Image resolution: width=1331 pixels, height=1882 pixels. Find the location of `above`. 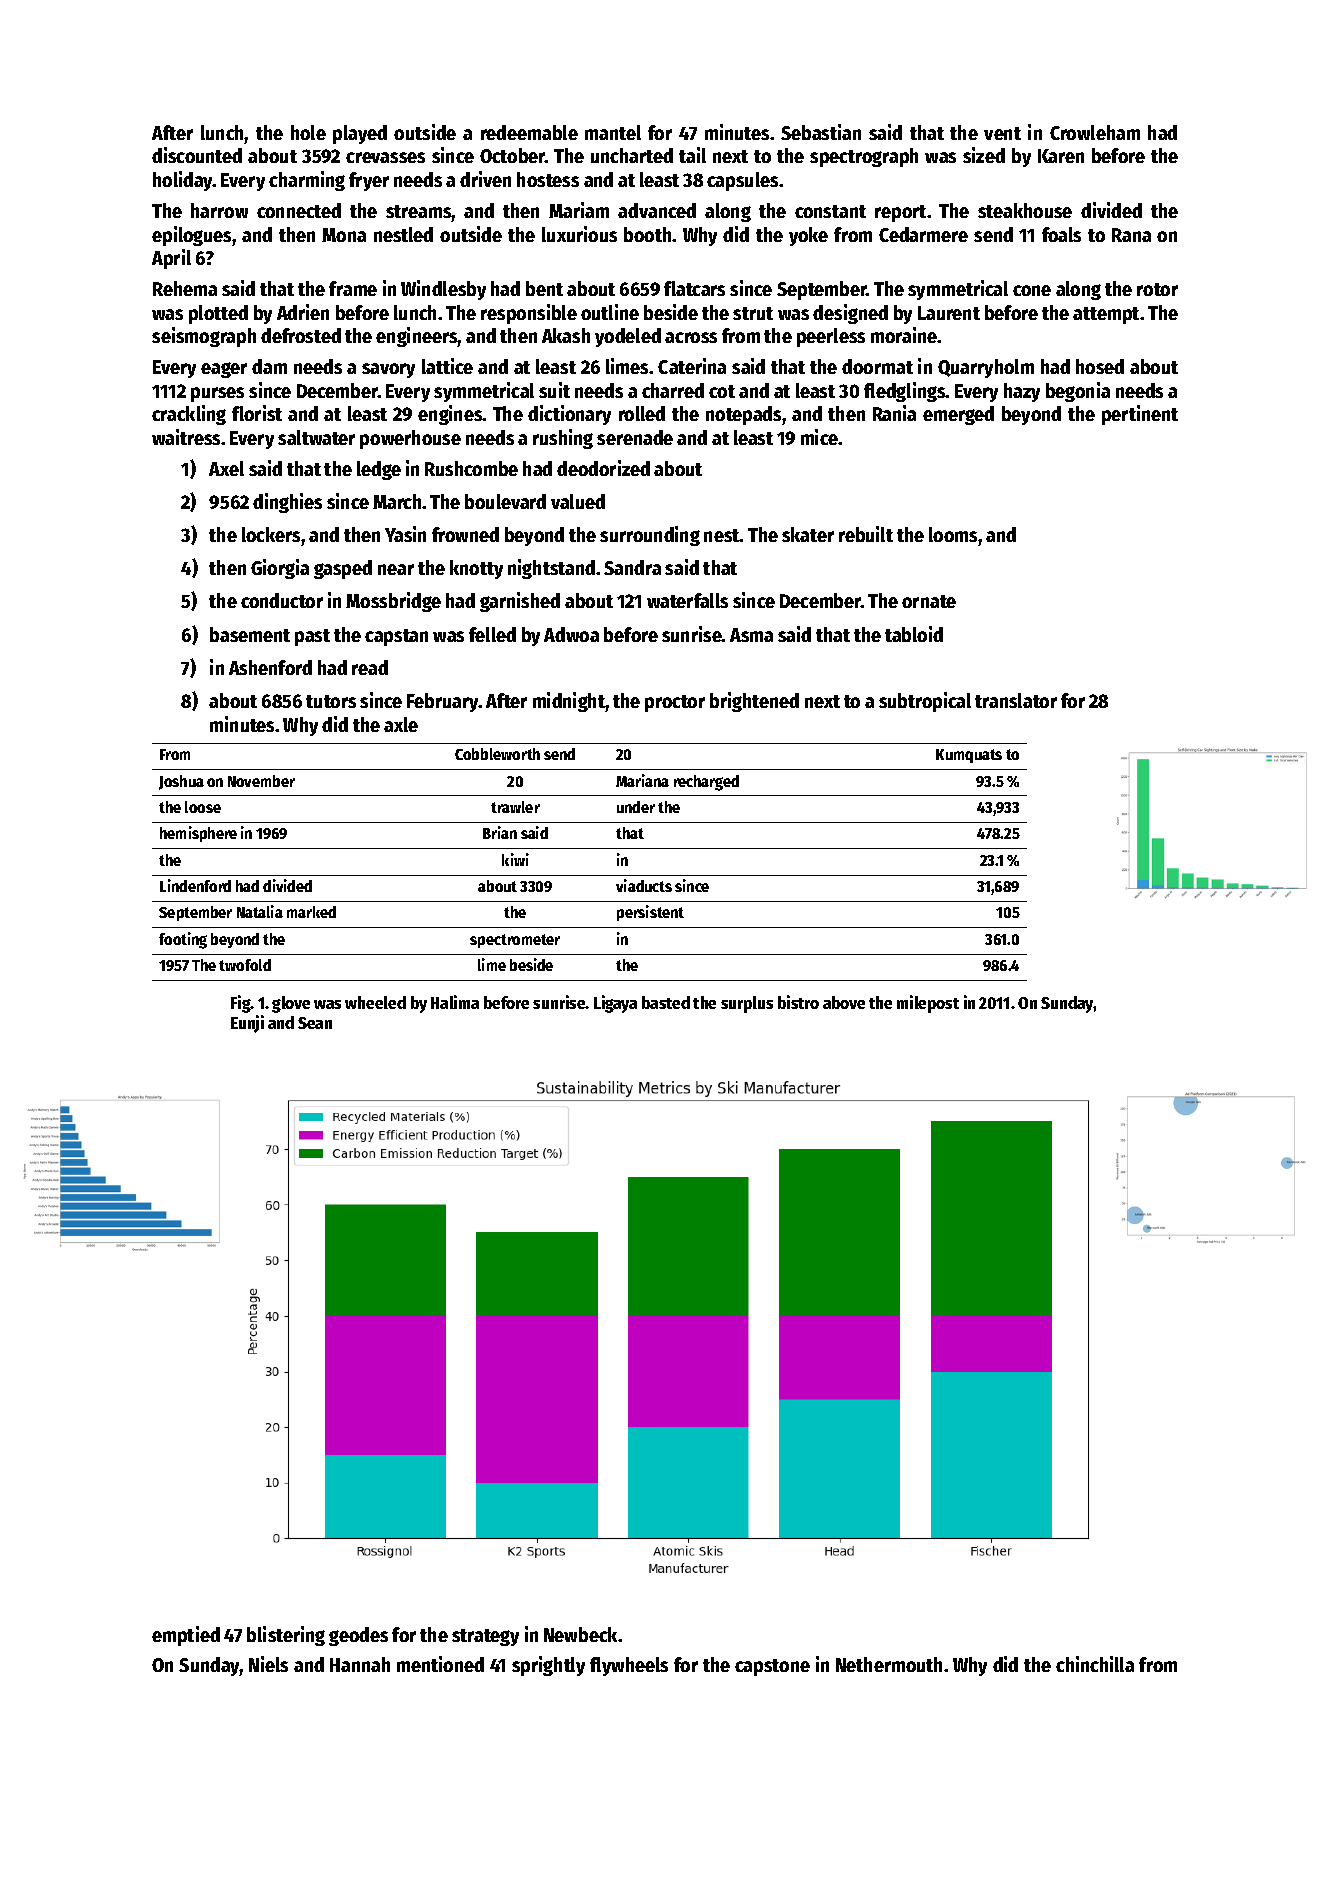

above is located at coordinates (844, 1002).
